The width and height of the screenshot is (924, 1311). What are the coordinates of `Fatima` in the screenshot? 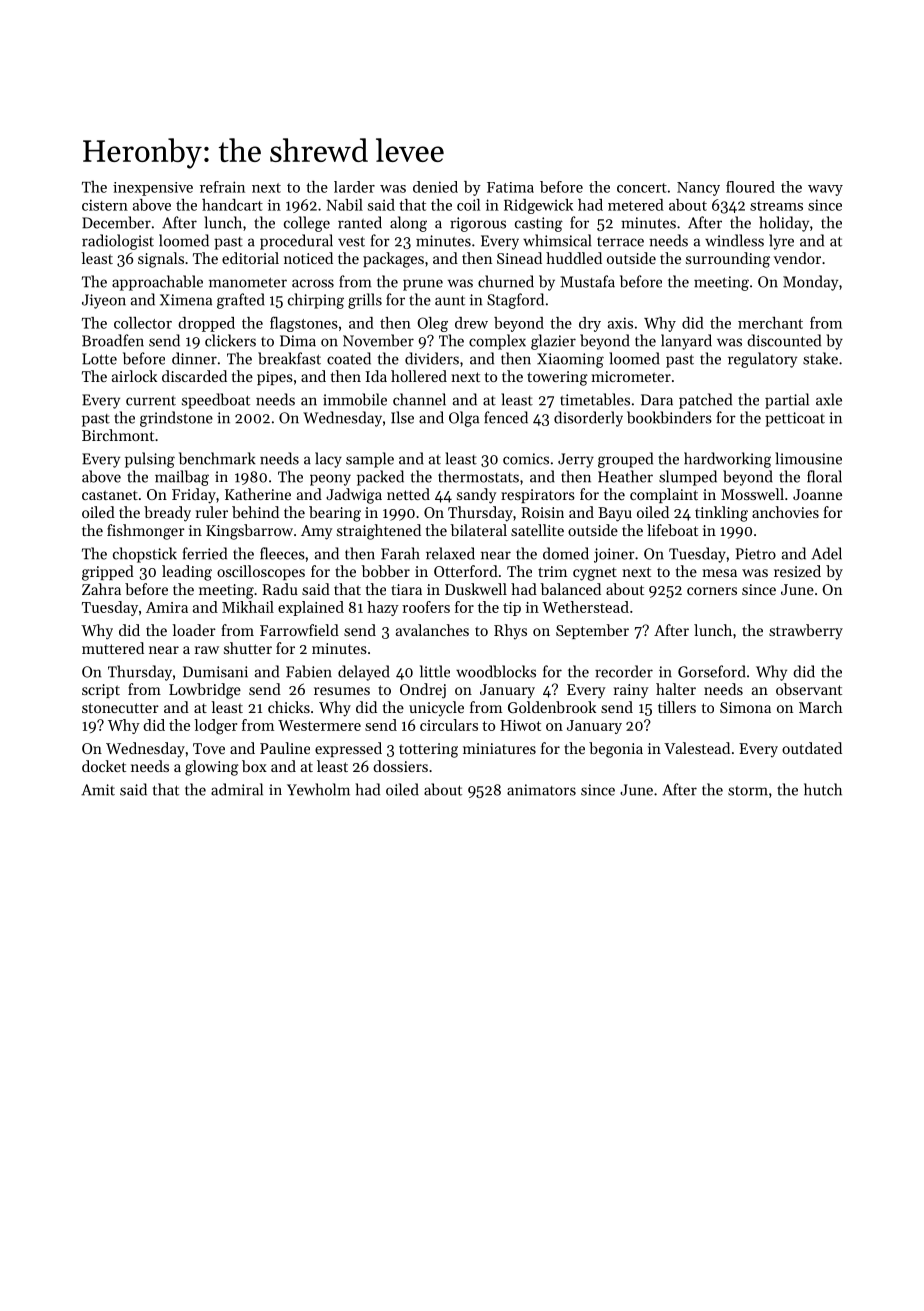 It's located at (510, 187).
